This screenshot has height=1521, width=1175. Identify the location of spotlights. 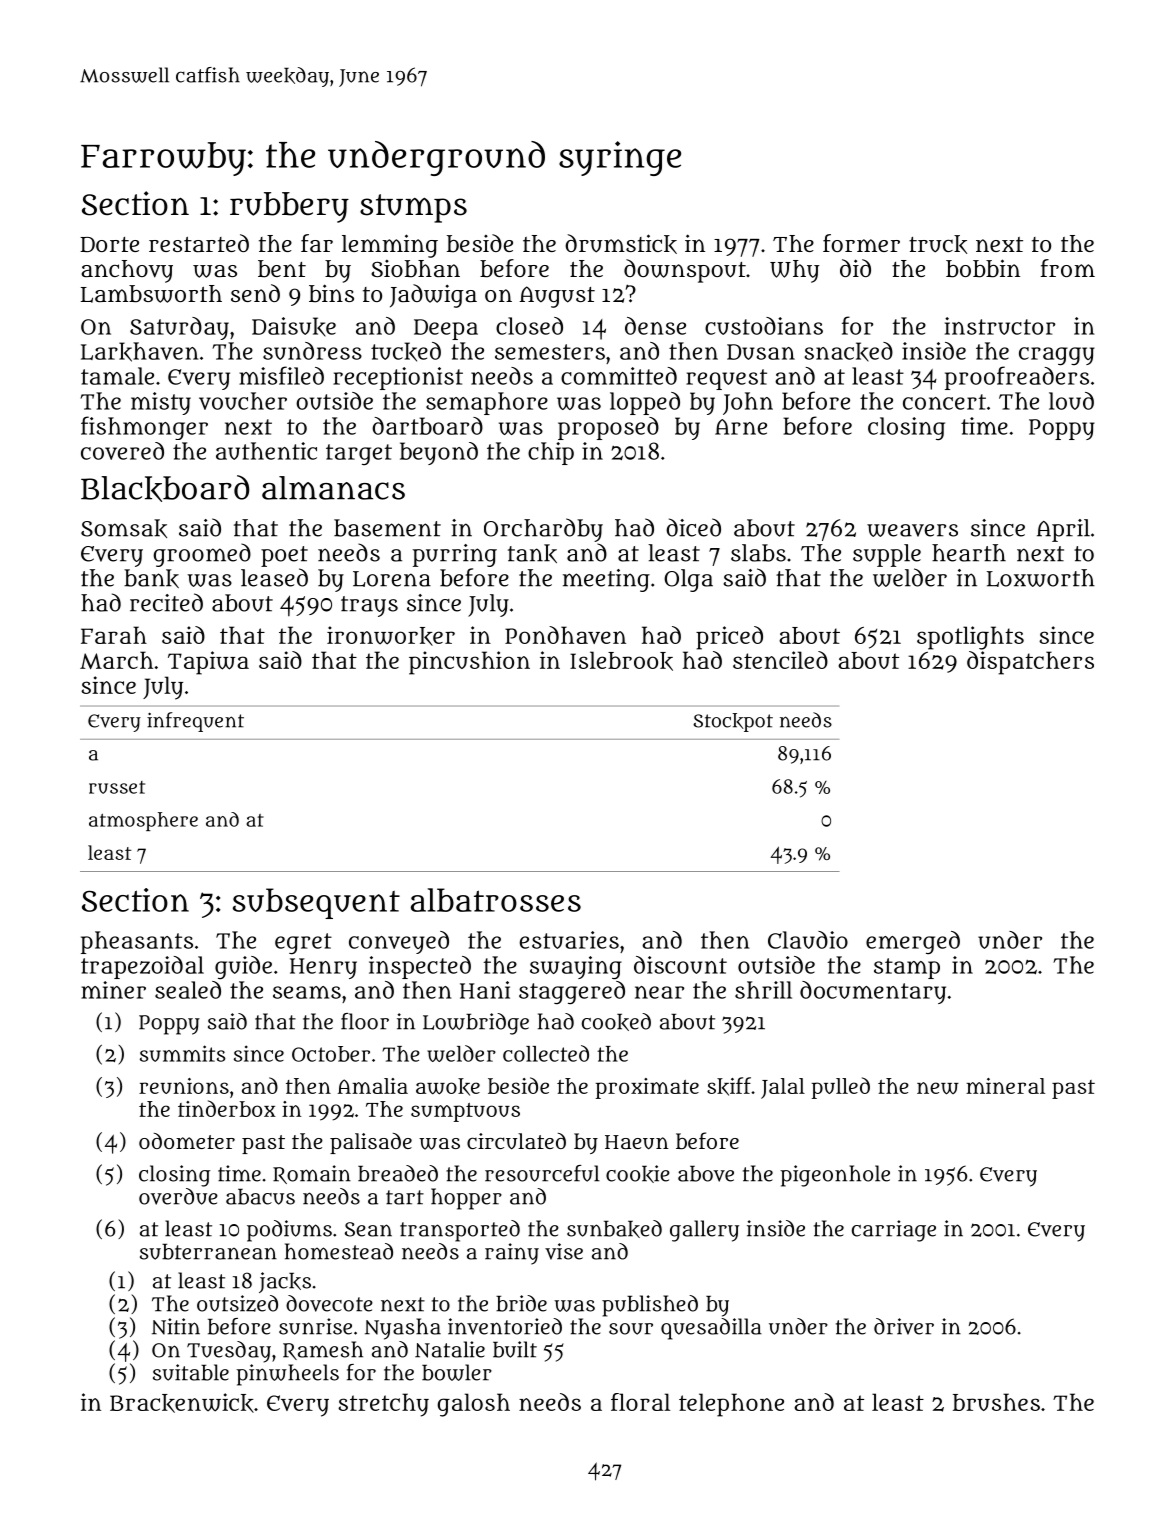
(970, 638).
